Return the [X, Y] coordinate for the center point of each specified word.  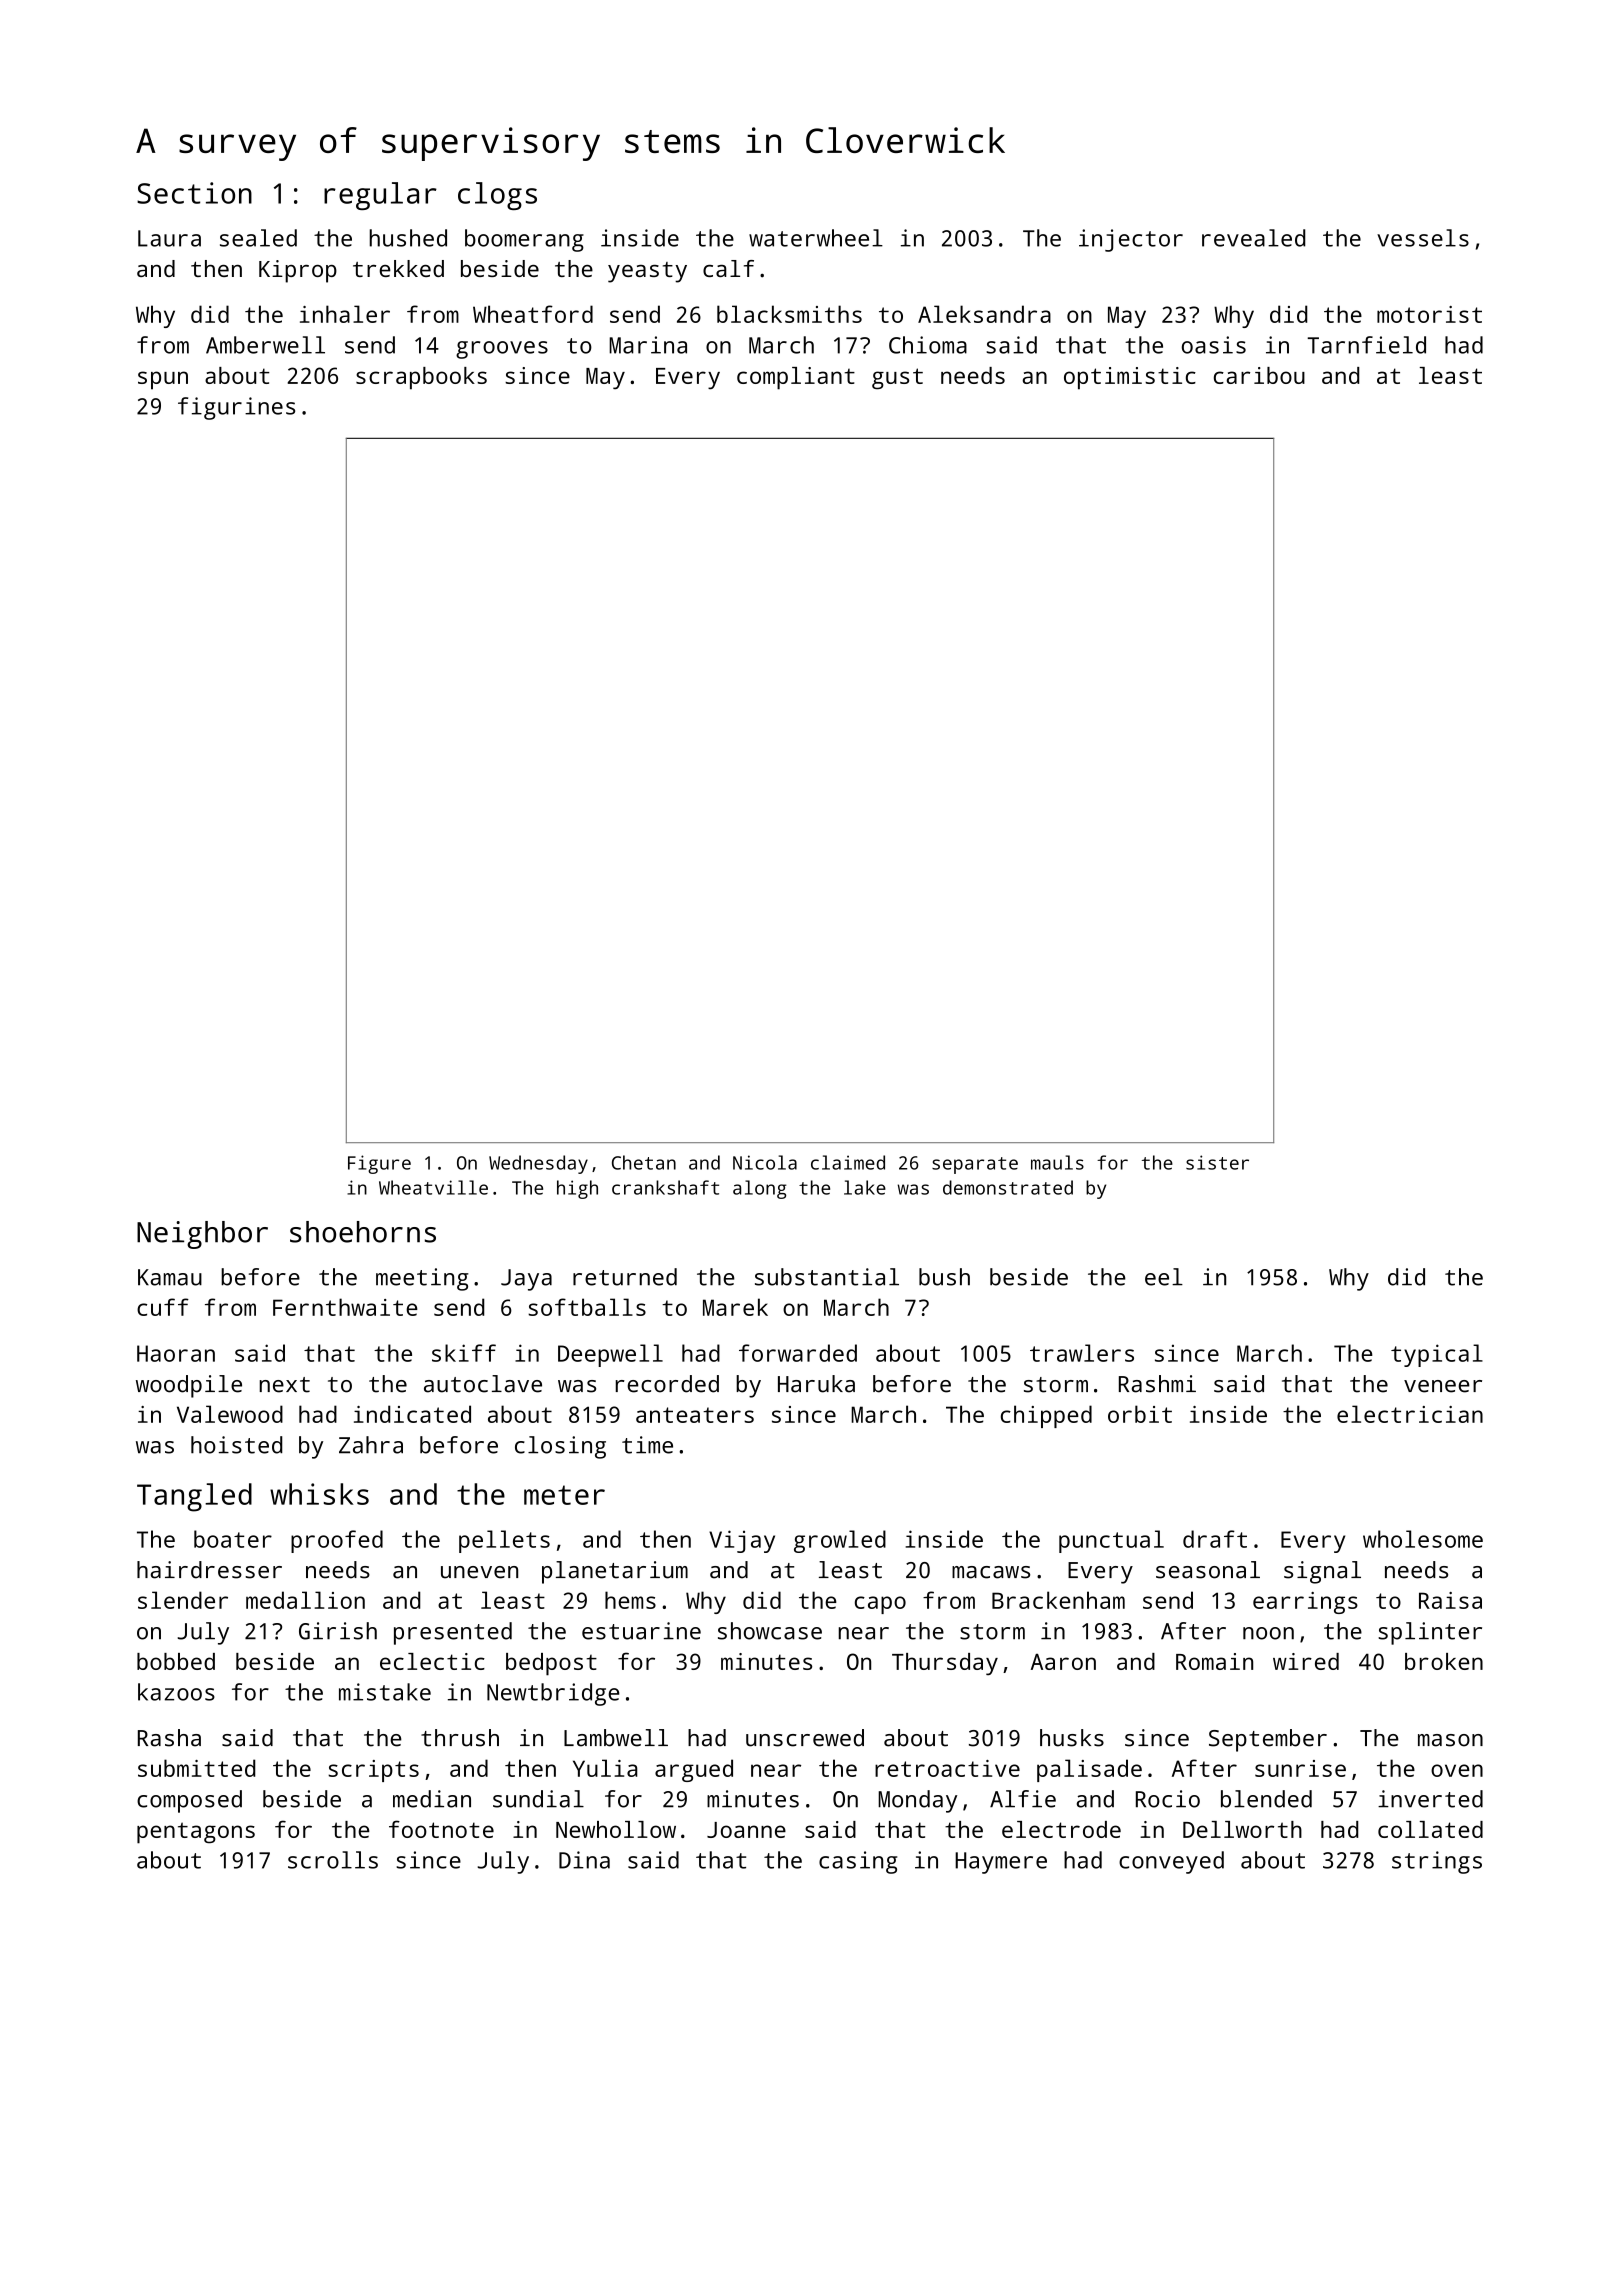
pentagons [196, 1833]
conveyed [1171, 1862]
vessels [1423, 238]
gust [897, 379]
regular [380, 196]
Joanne [746, 1830]
